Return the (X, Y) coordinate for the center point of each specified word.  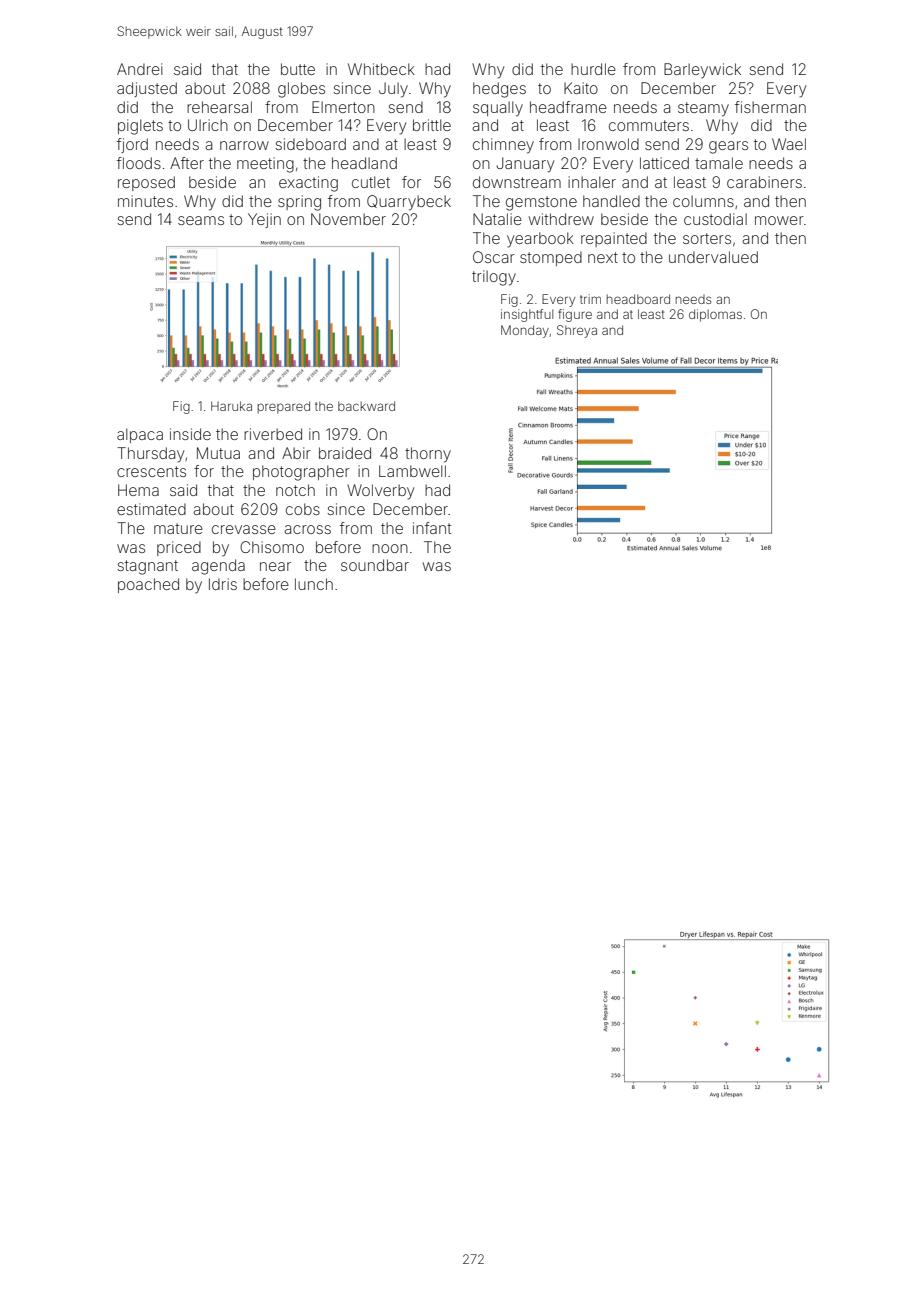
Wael (789, 144)
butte (298, 69)
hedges (499, 90)
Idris (223, 584)
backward (366, 406)
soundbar (375, 565)
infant (432, 528)
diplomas (715, 315)
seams (201, 220)
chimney (503, 146)
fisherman (770, 107)
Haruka (231, 406)
